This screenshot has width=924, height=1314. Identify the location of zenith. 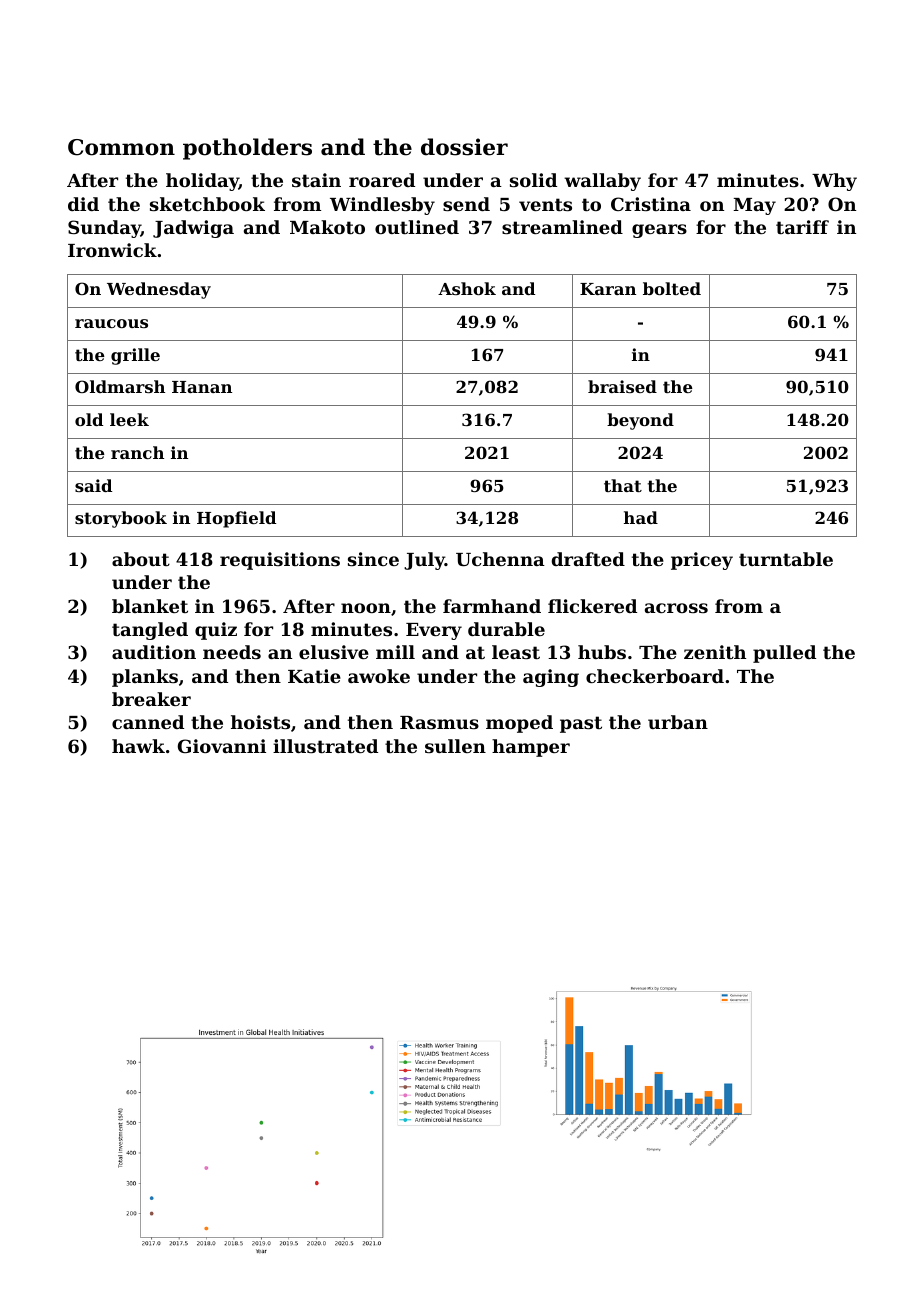
(715, 652).
